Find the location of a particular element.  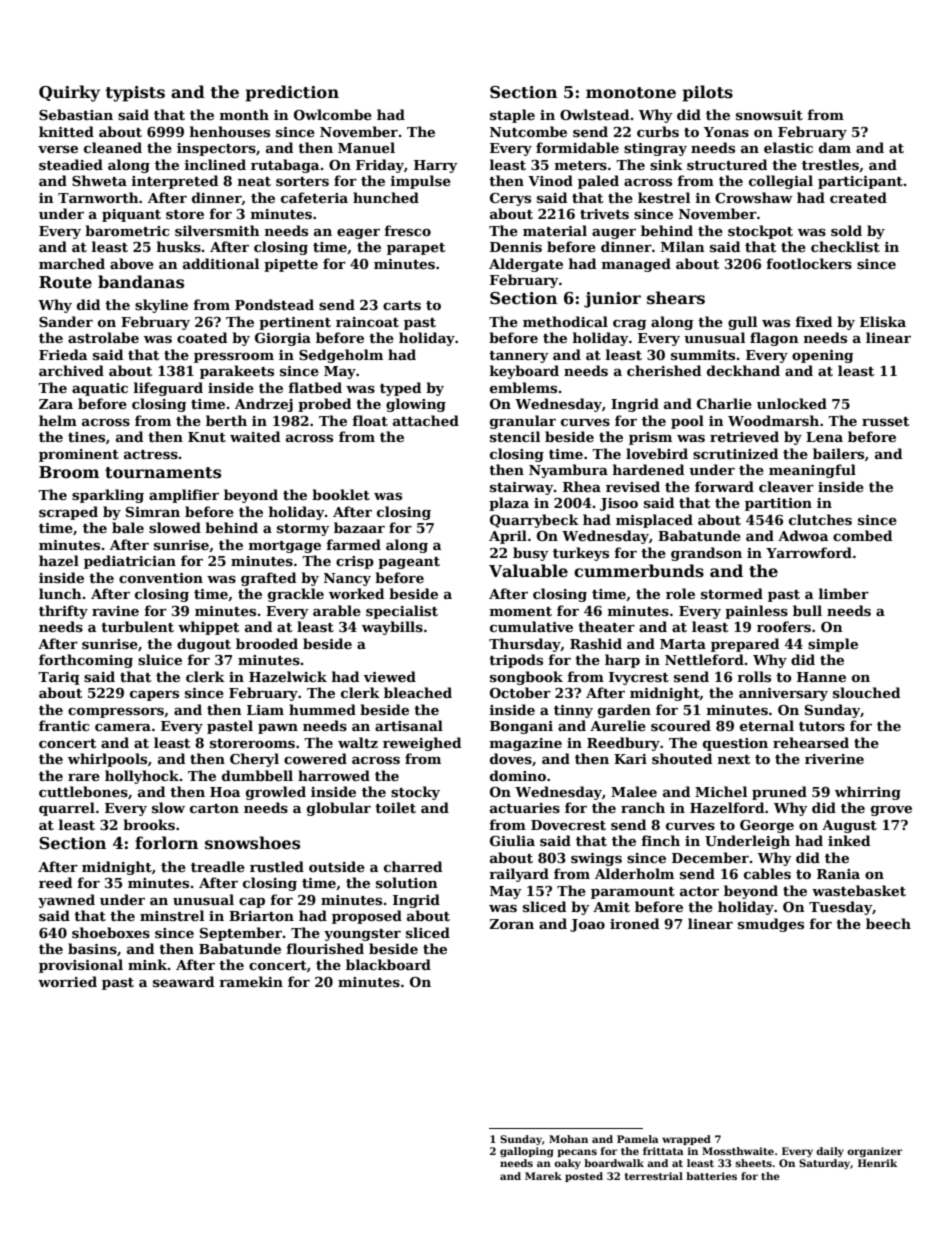

galloping is located at coordinates (527, 1152).
